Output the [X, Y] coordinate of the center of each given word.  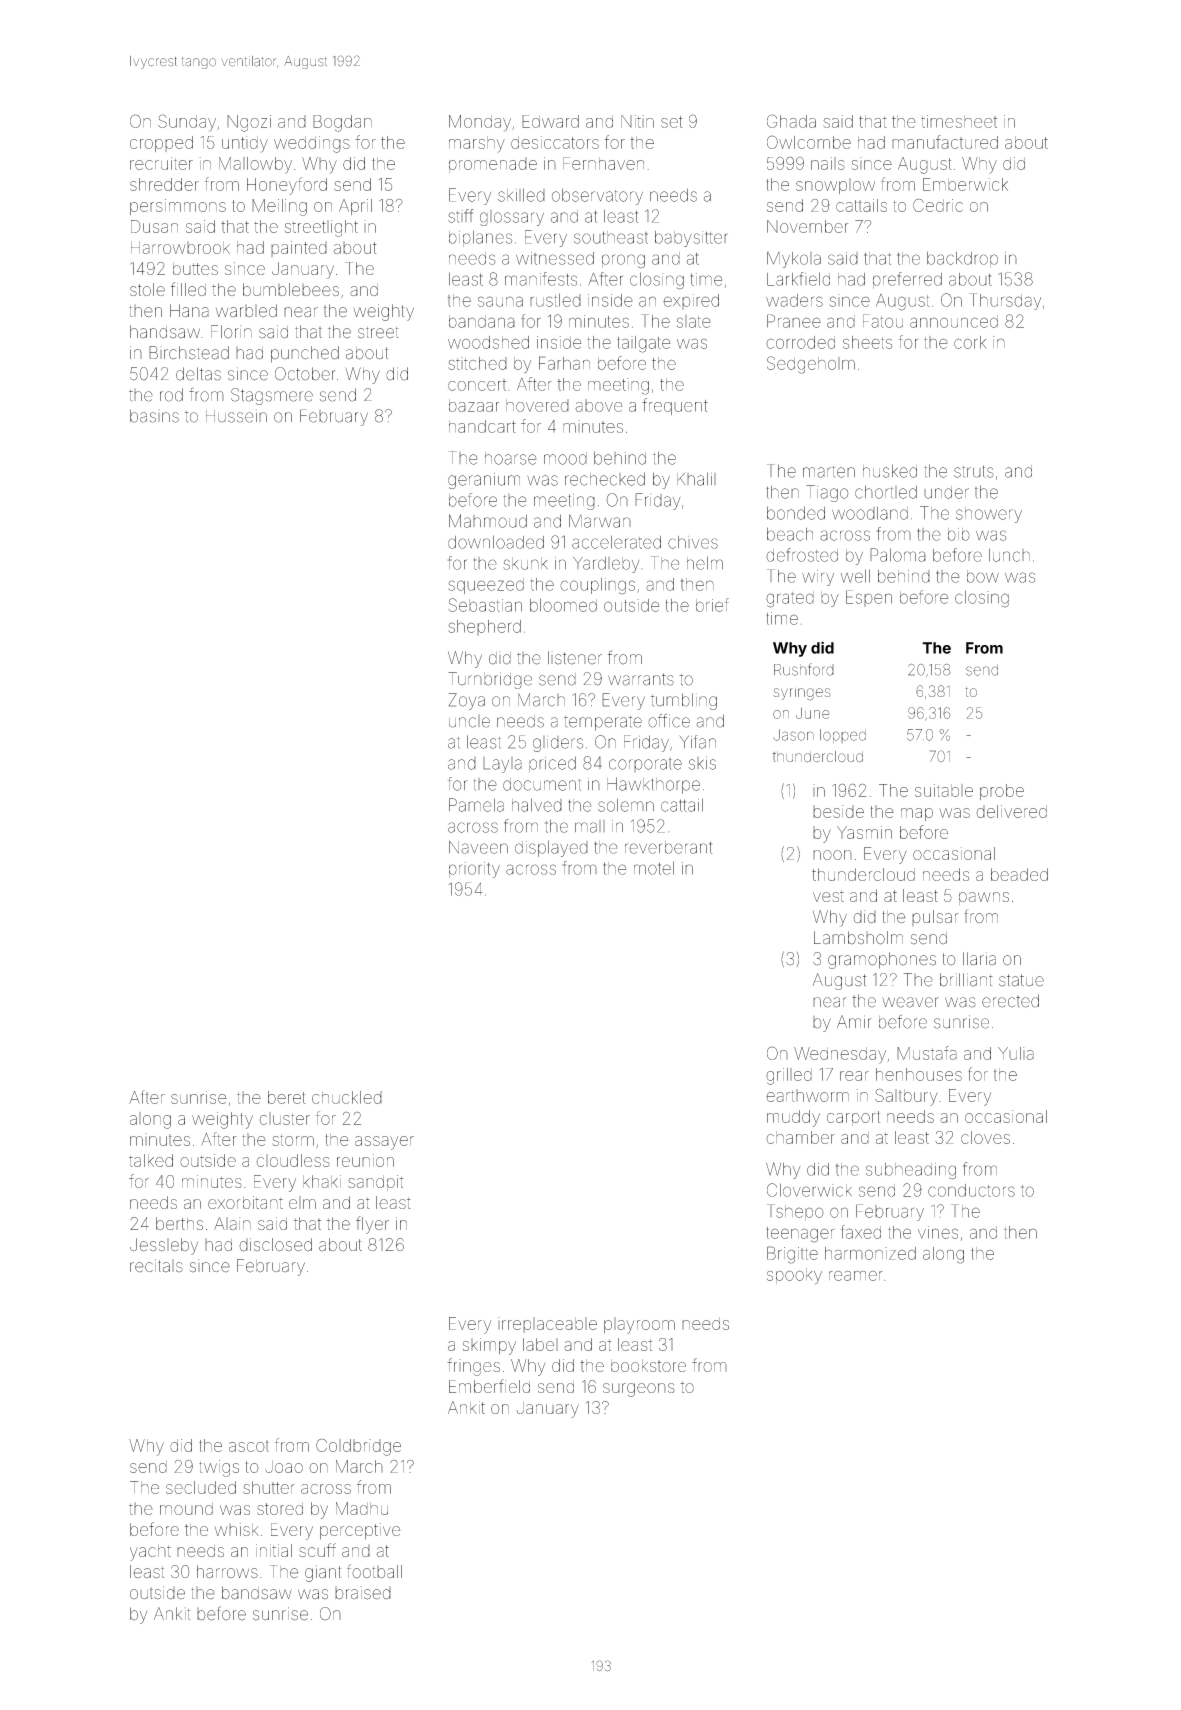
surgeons [639, 1390]
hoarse [511, 458]
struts [974, 471]
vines [938, 1232]
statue [1021, 980]
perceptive [360, 1531]
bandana [482, 321]
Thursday [1005, 301]
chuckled [347, 1097]
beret [287, 1097]
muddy [793, 1118]
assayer [384, 1143]
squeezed [486, 586]
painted [299, 249]
